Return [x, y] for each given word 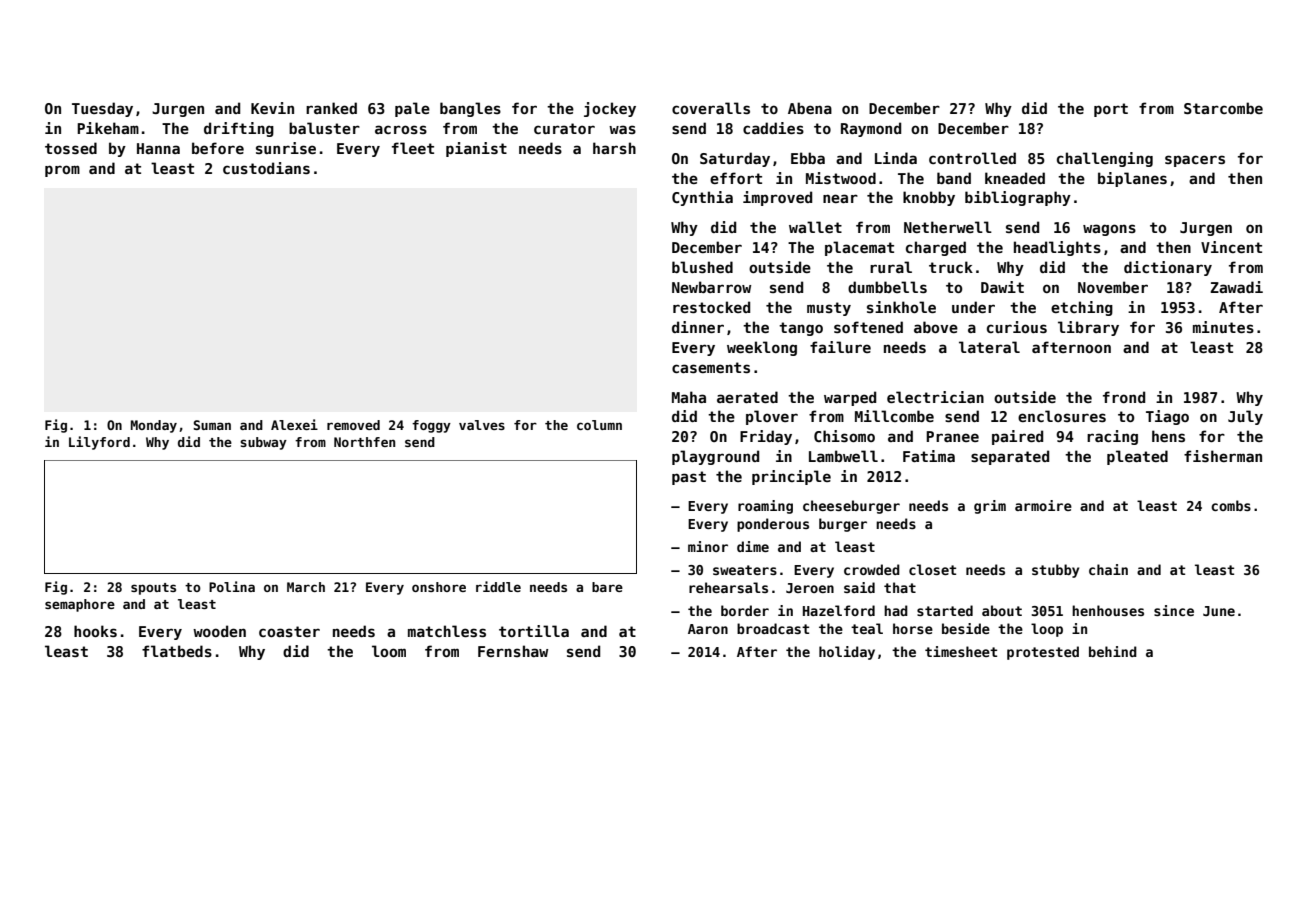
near [840, 198]
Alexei [294, 424]
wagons [1109, 230]
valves [482, 425]
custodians [266, 168]
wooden [219, 631]
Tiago [1167, 417]
